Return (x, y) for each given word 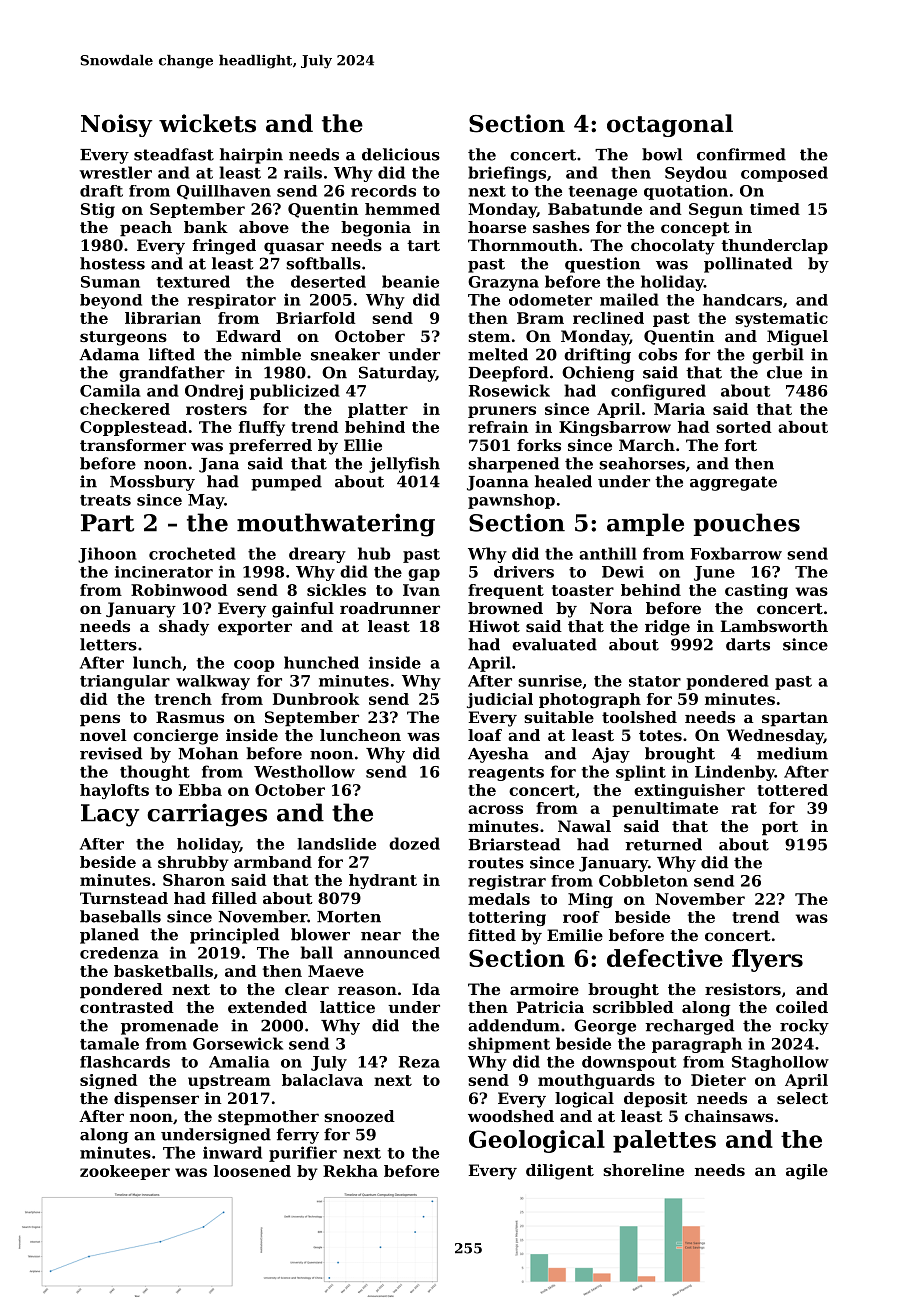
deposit (656, 1100)
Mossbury (152, 483)
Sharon (194, 880)
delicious (401, 154)
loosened (252, 1171)
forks (539, 445)
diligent (560, 1172)
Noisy (117, 125)
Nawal (584, 826)
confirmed (741, 154)
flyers (767, 960)
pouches (747, 524)
